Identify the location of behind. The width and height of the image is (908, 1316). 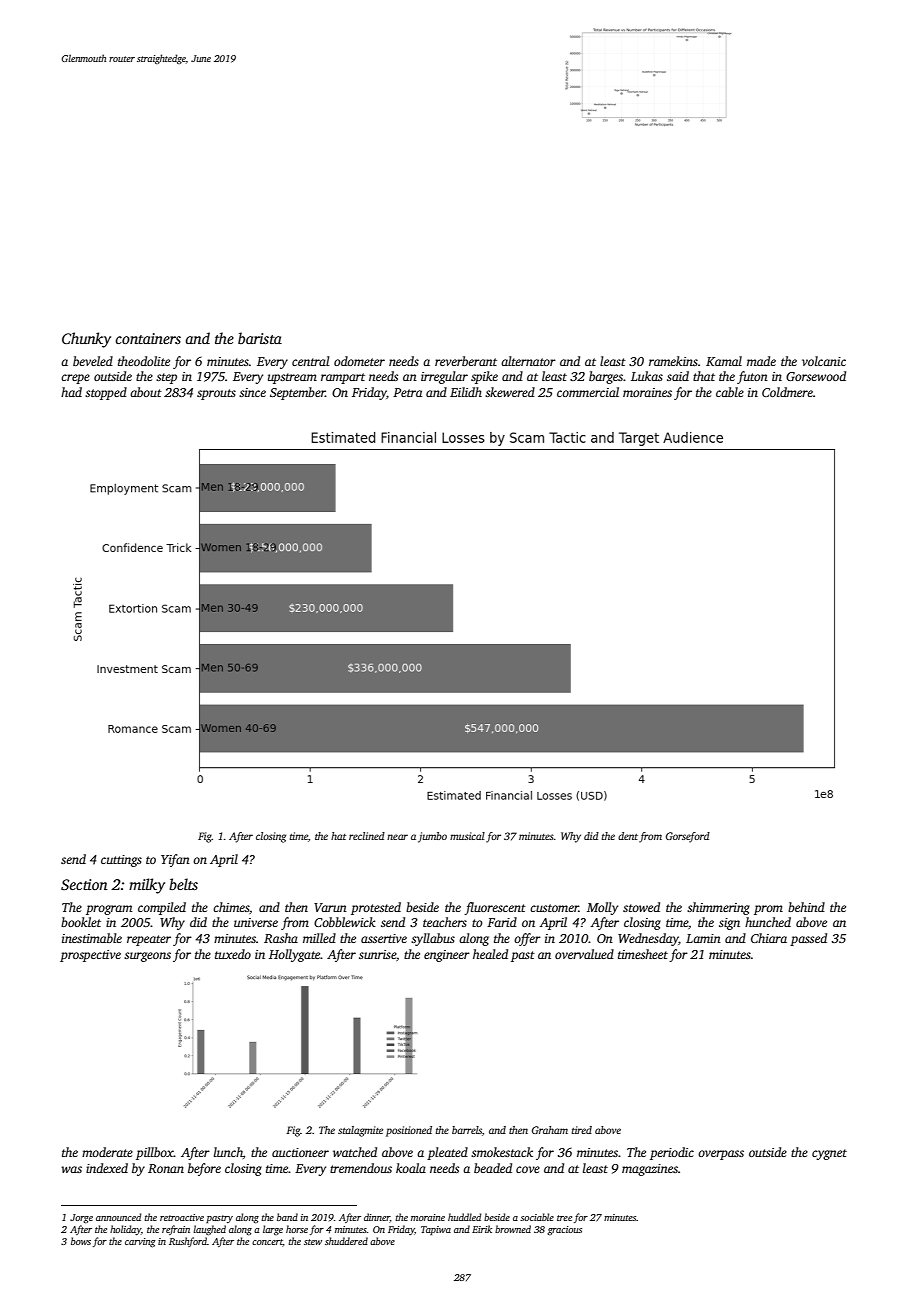
(806, 907).
